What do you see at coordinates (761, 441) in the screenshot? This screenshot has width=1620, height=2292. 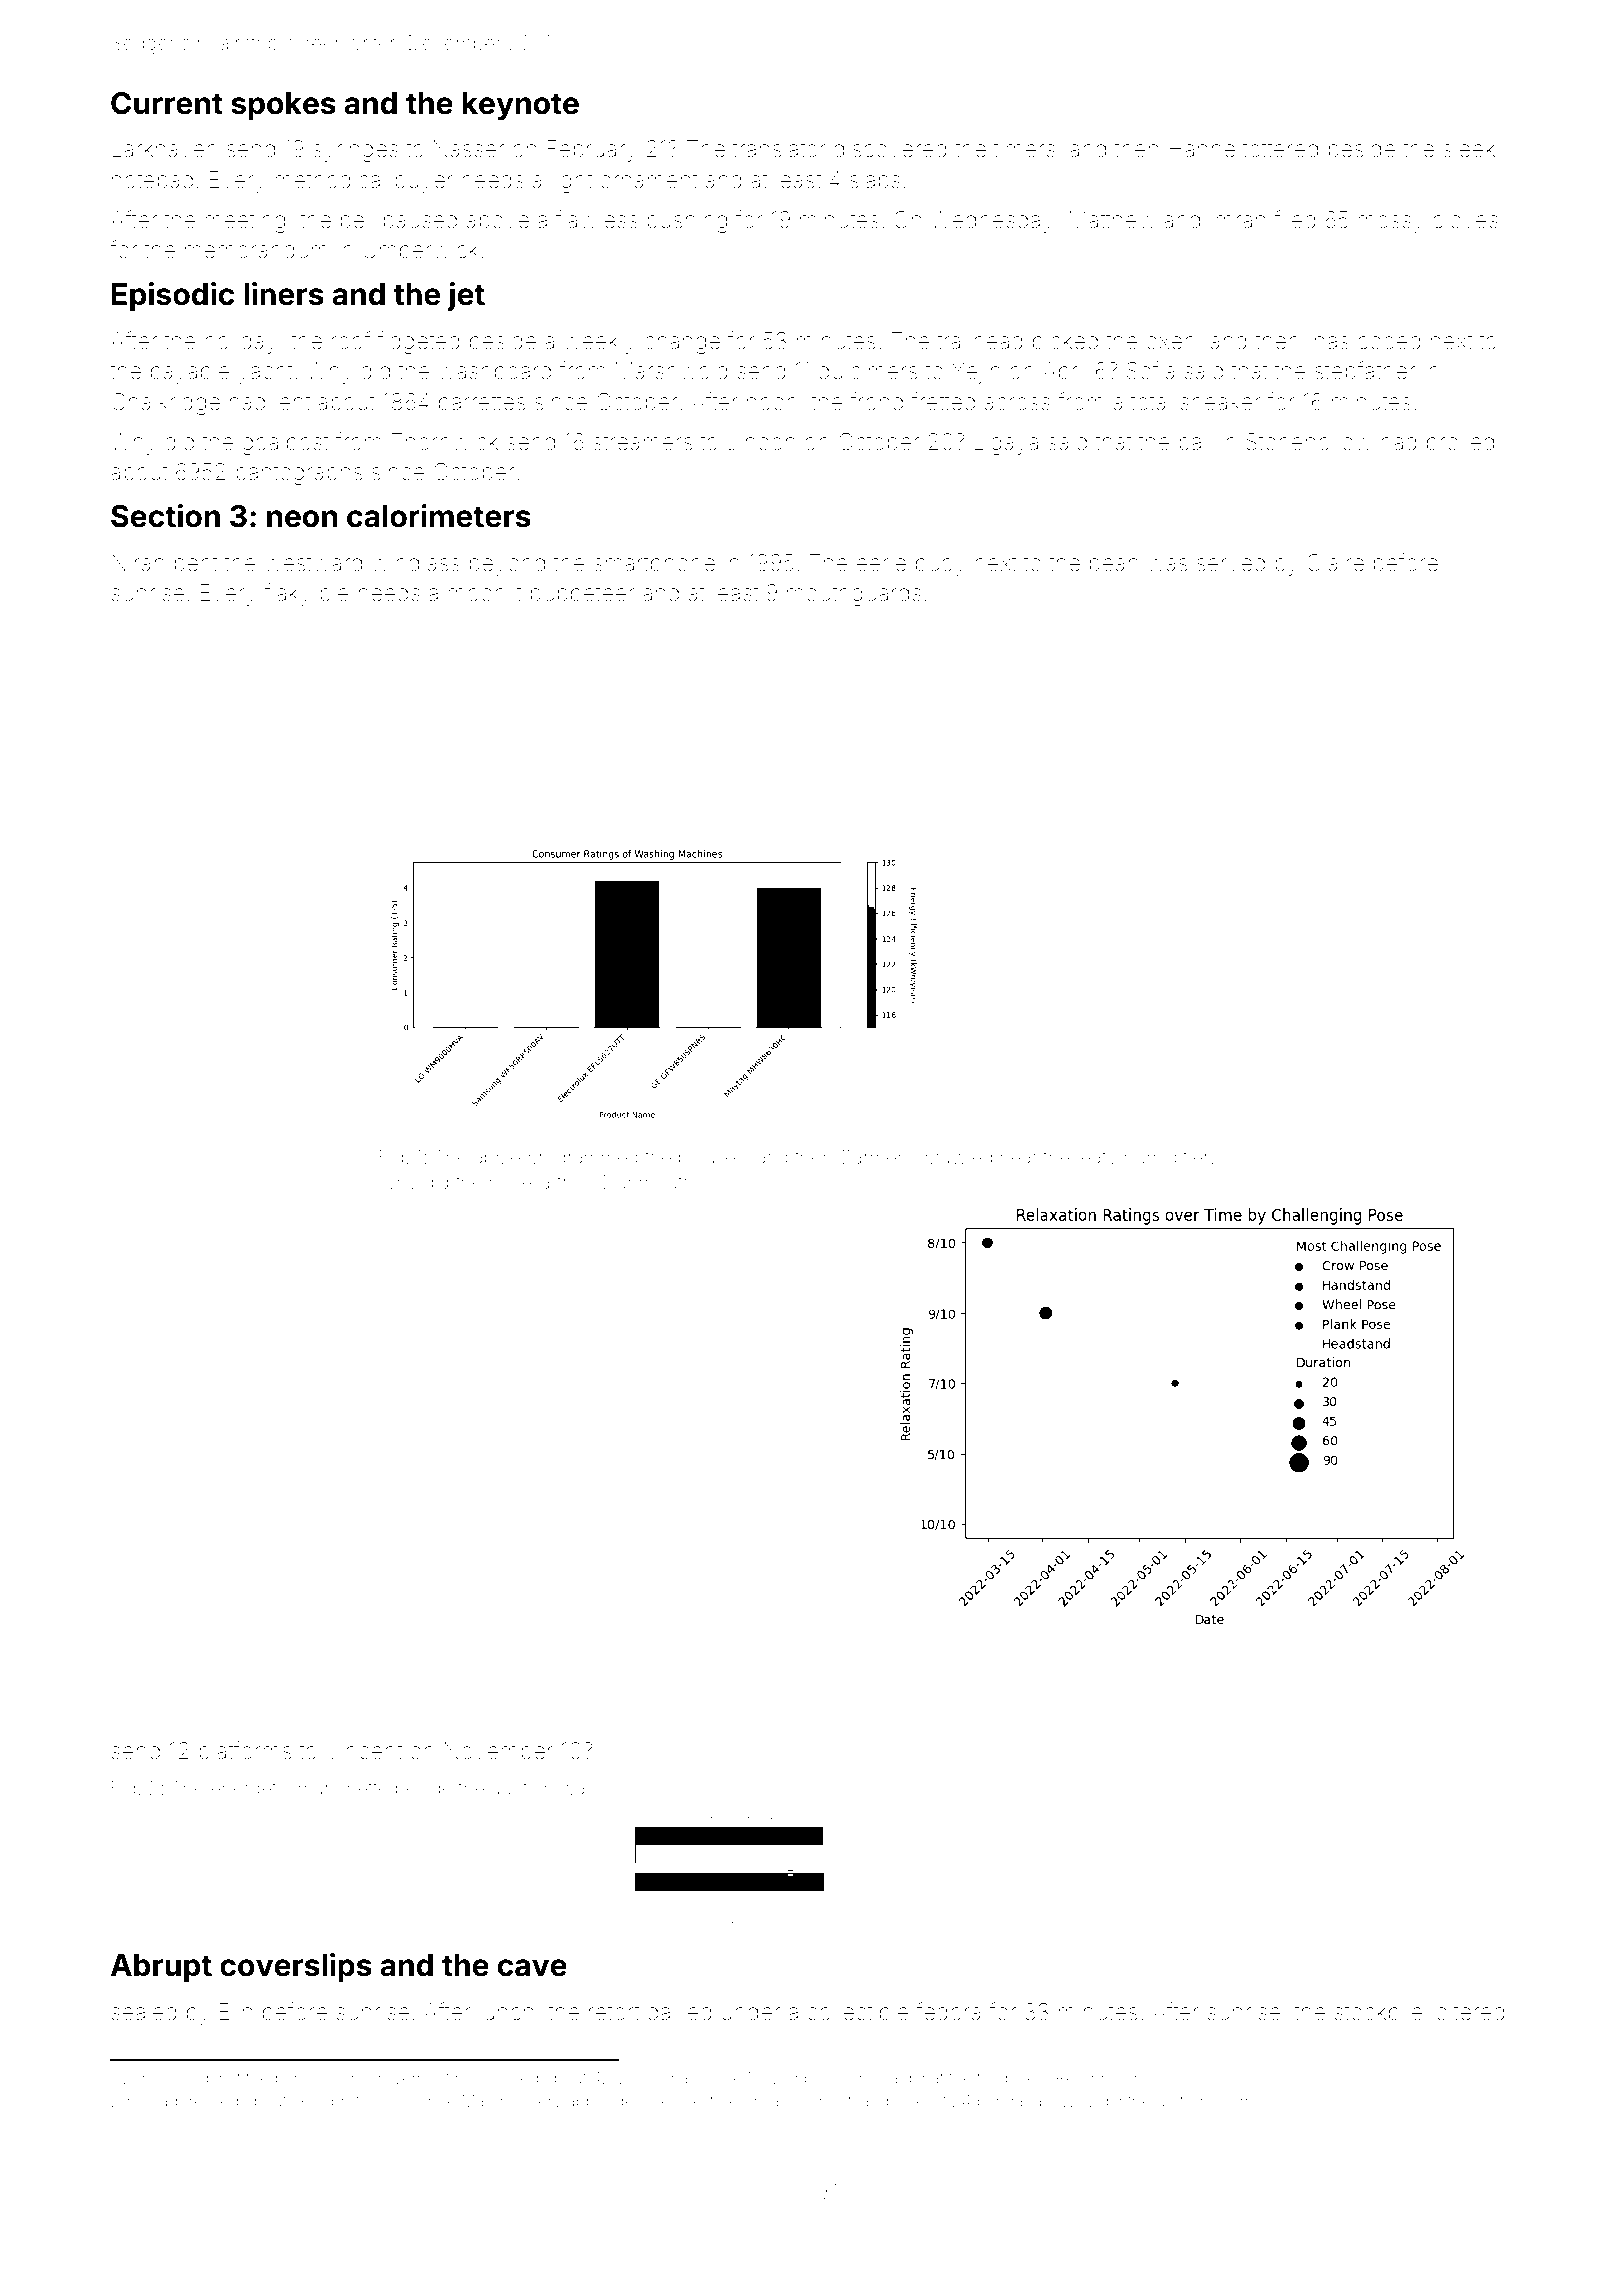 I see `Jihoon` at bounding box center [761, 441].
